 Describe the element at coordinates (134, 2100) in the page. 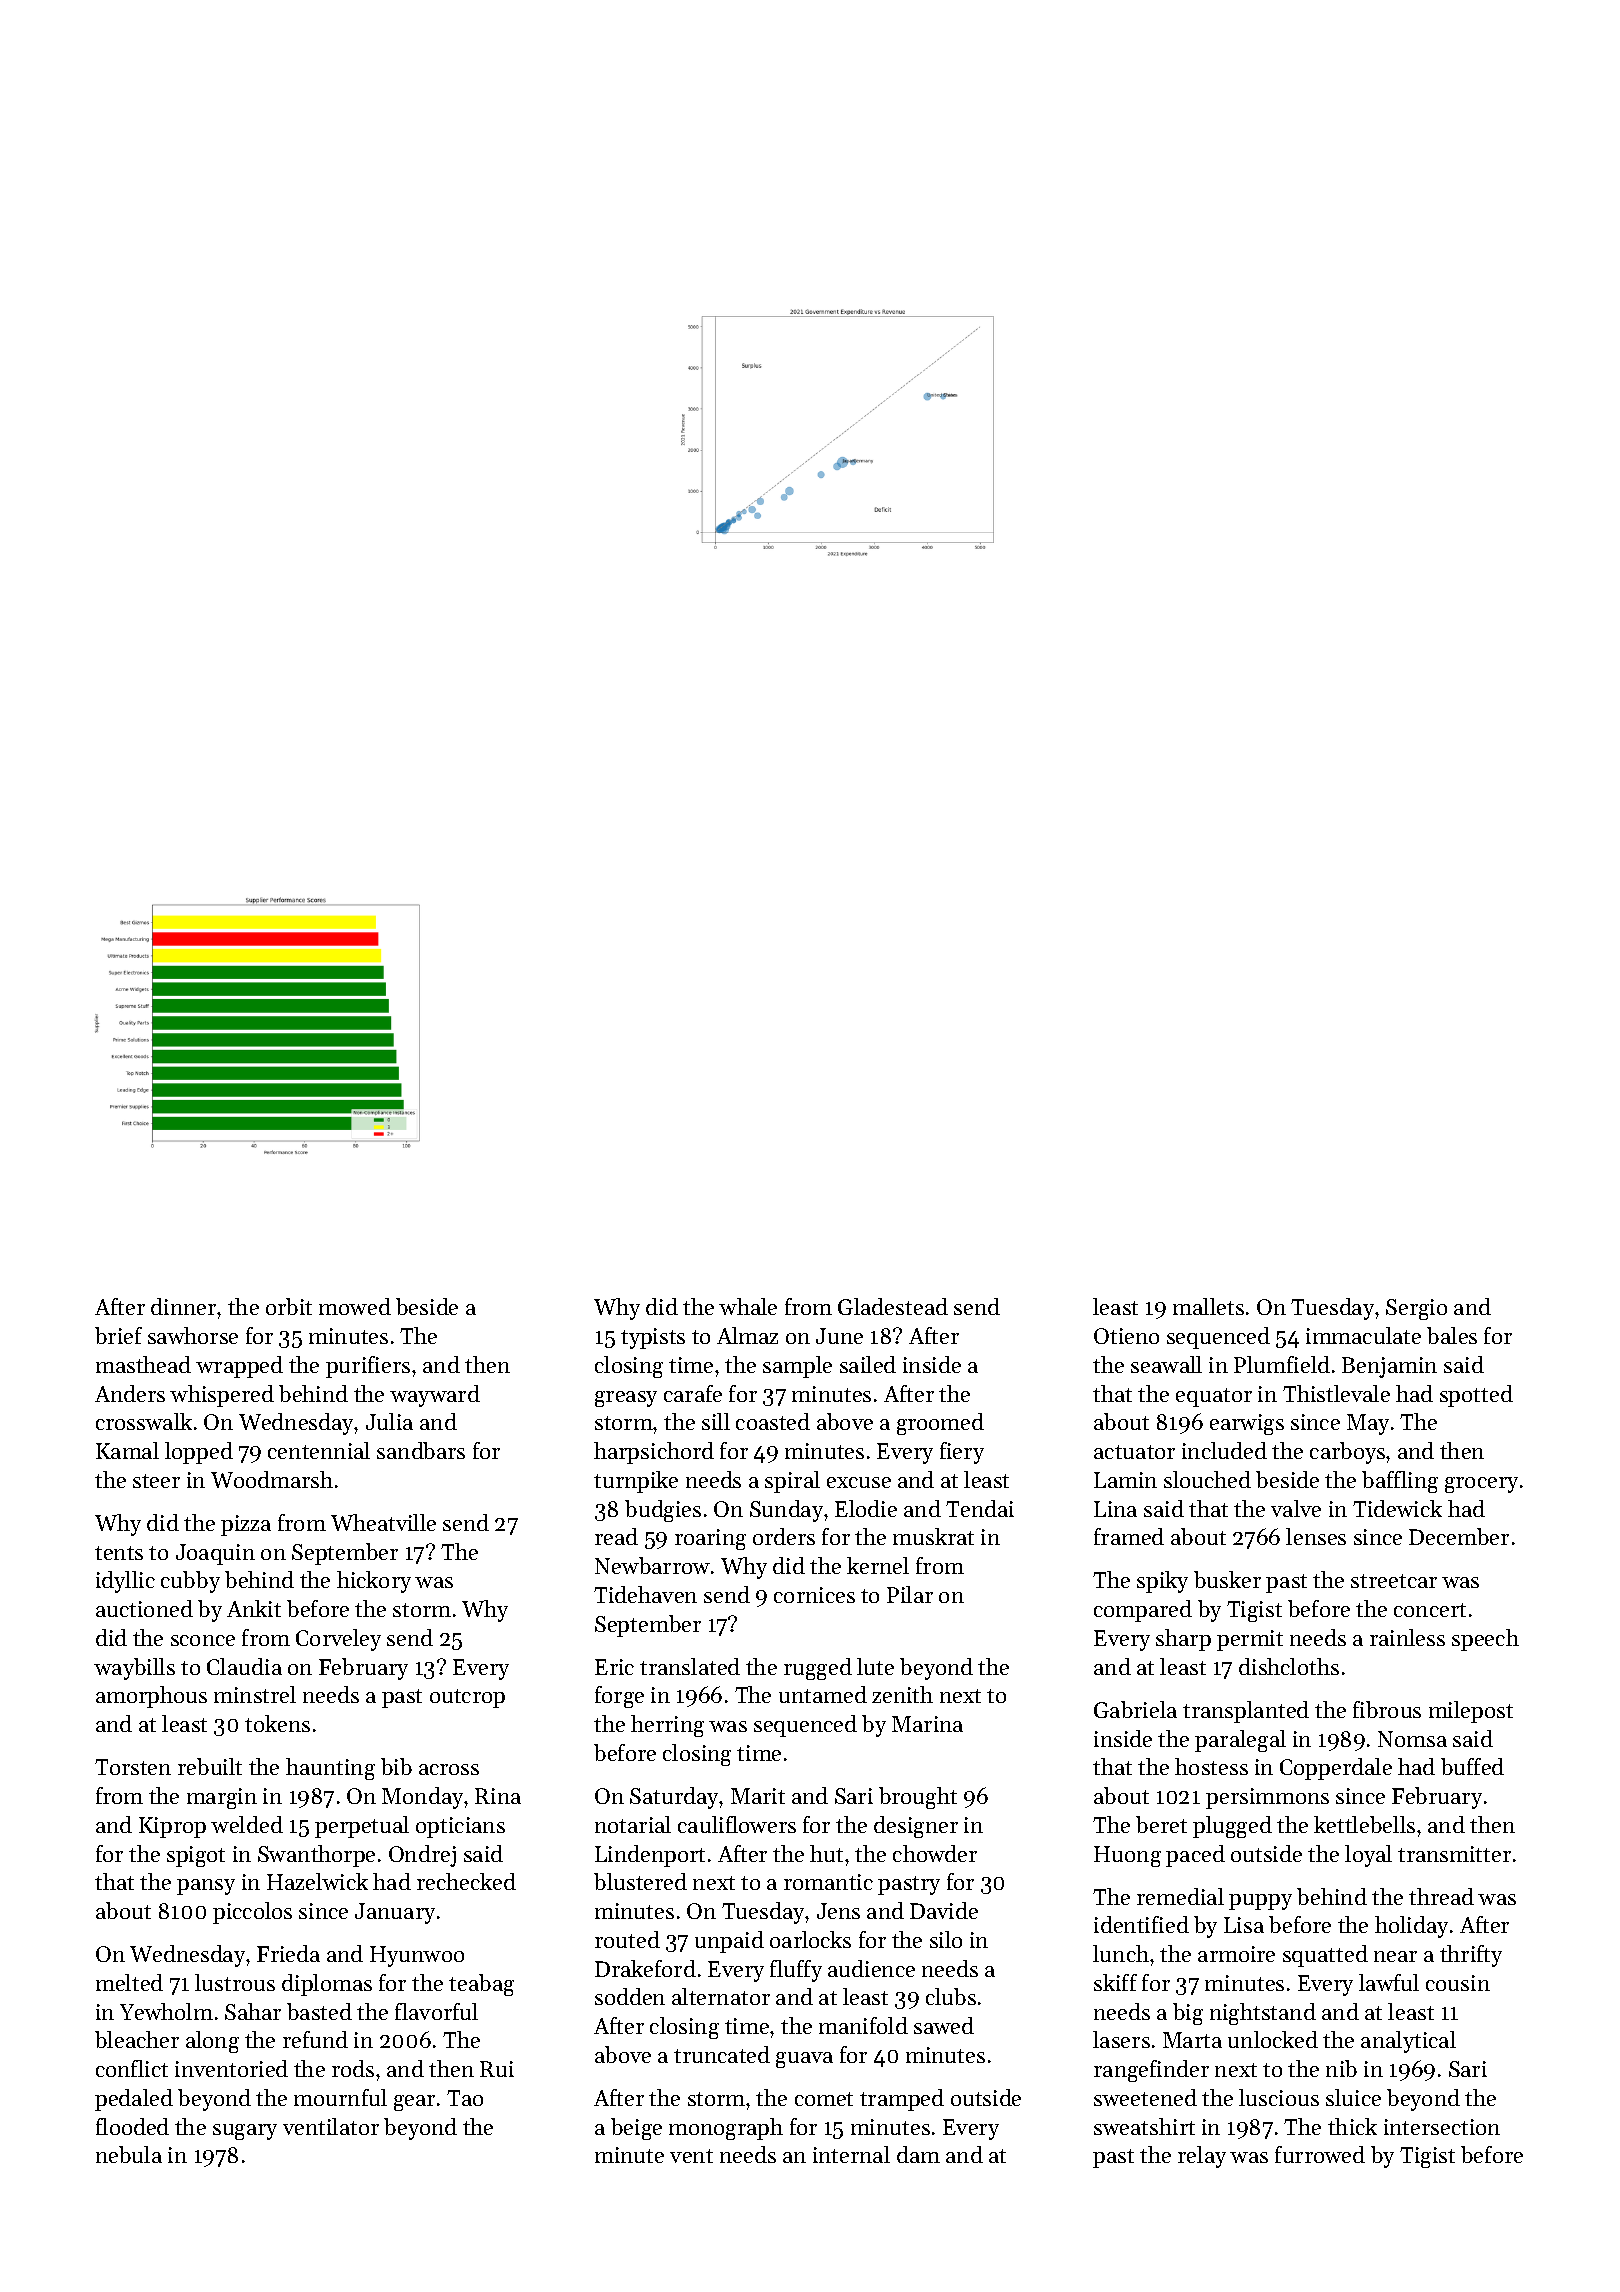

I see `pedaled` at that location.
